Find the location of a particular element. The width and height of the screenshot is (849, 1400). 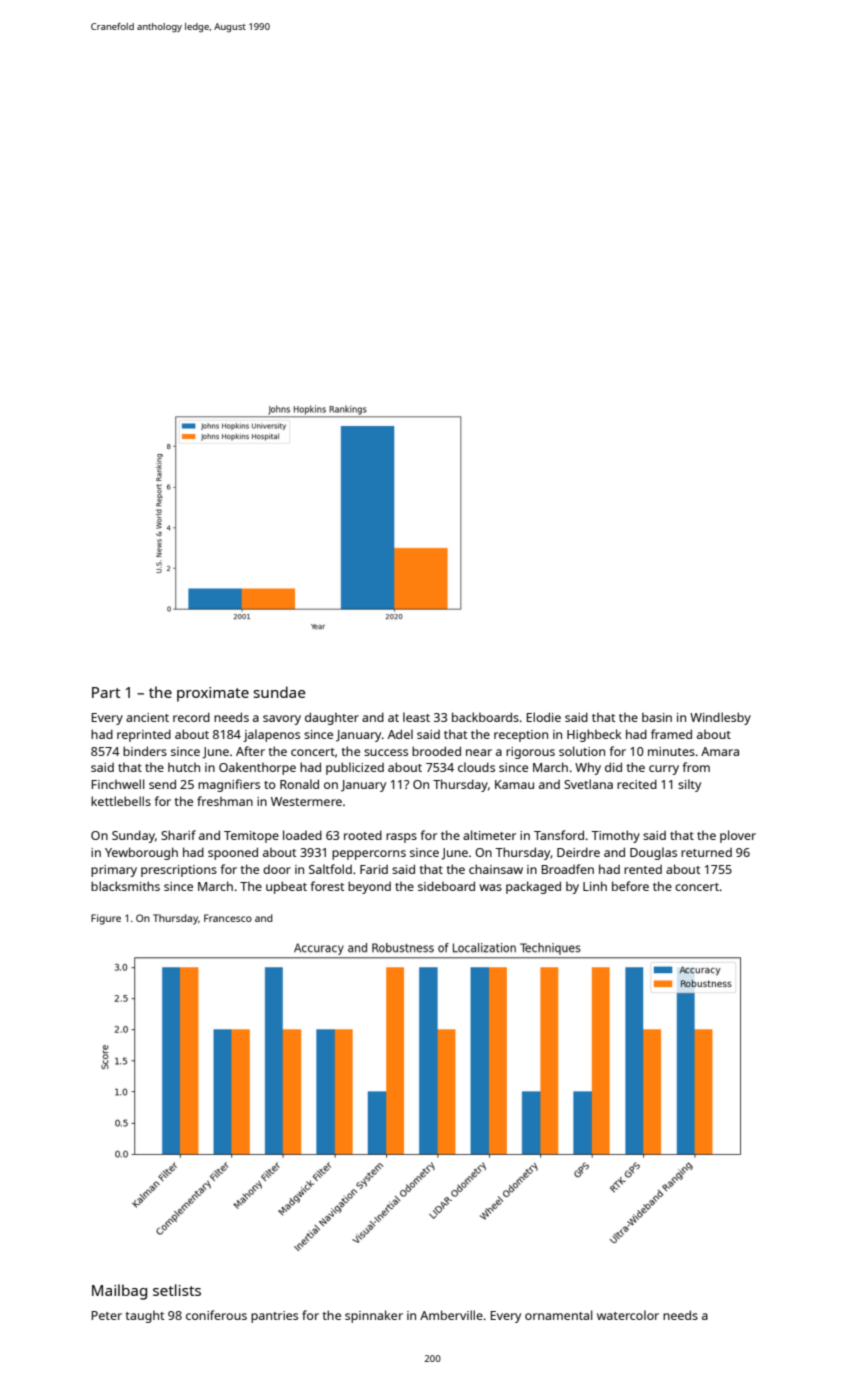

Linh is located at coordinates (595, 886).
